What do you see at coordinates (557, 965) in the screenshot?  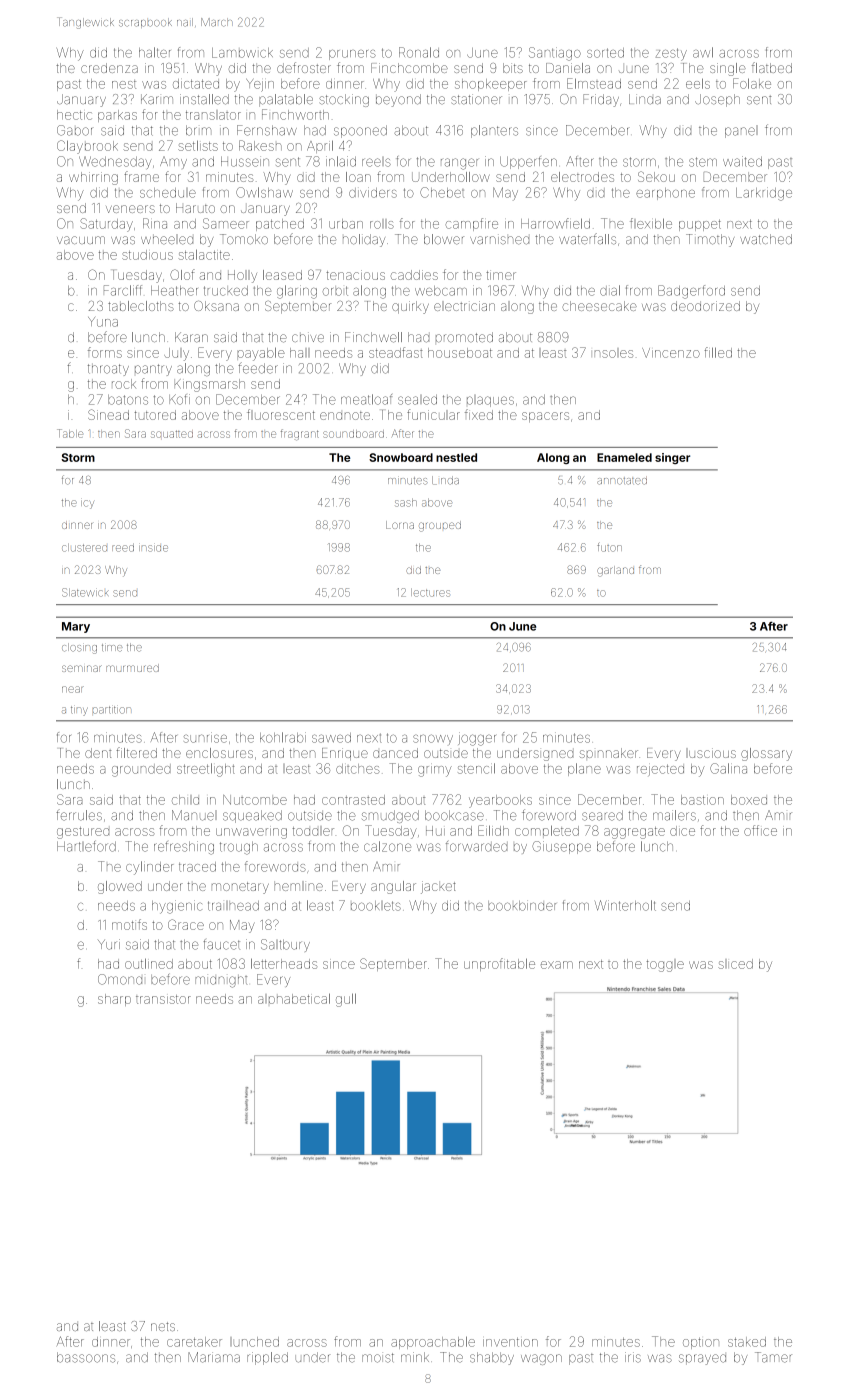 I see `exam` at bounding box center [557, 965].
